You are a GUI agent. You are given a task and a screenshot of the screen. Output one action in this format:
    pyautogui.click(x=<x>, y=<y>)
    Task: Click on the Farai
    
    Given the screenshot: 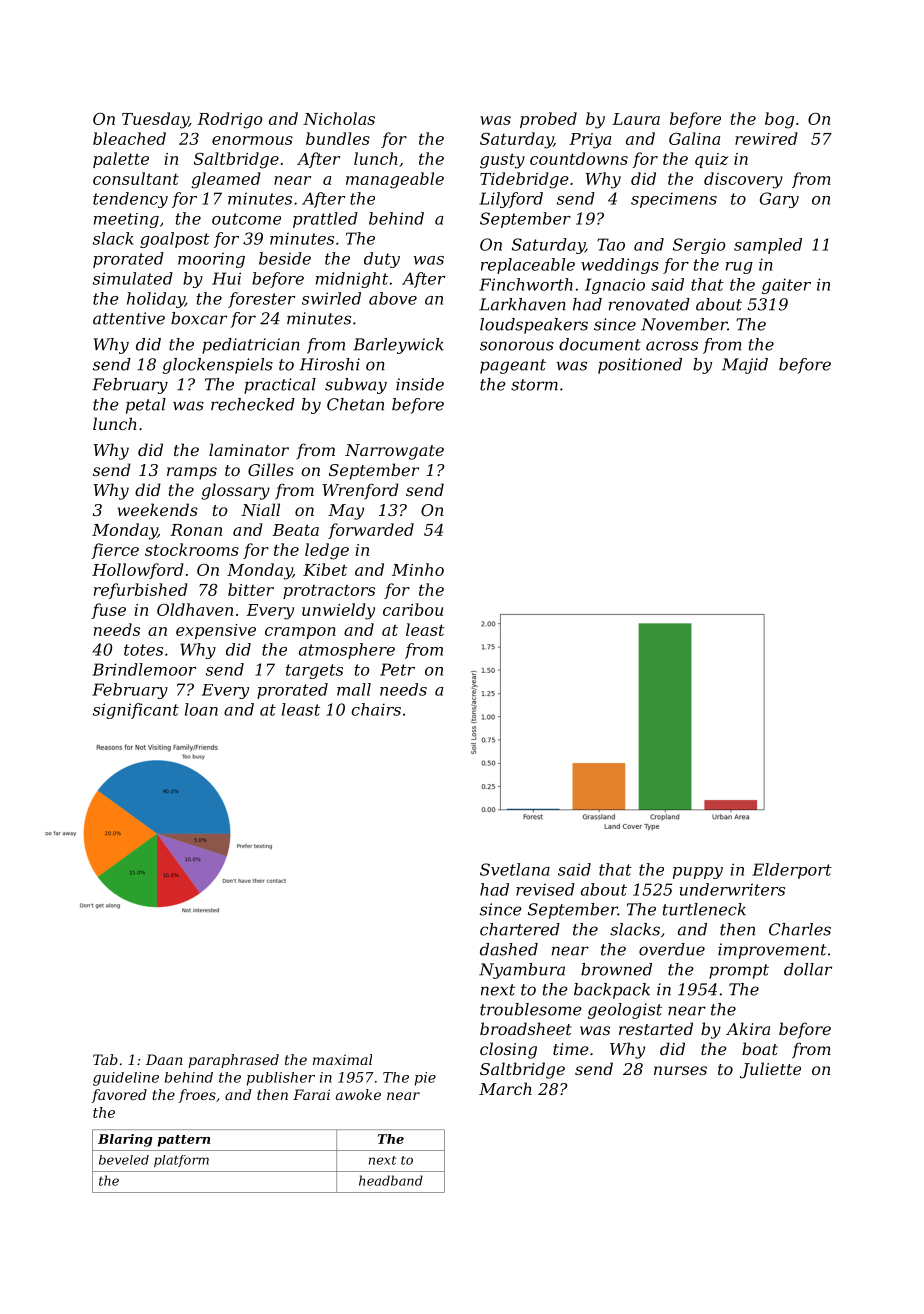 What is the action you would take?
    pyautogui.click(x=311, y=1094)
